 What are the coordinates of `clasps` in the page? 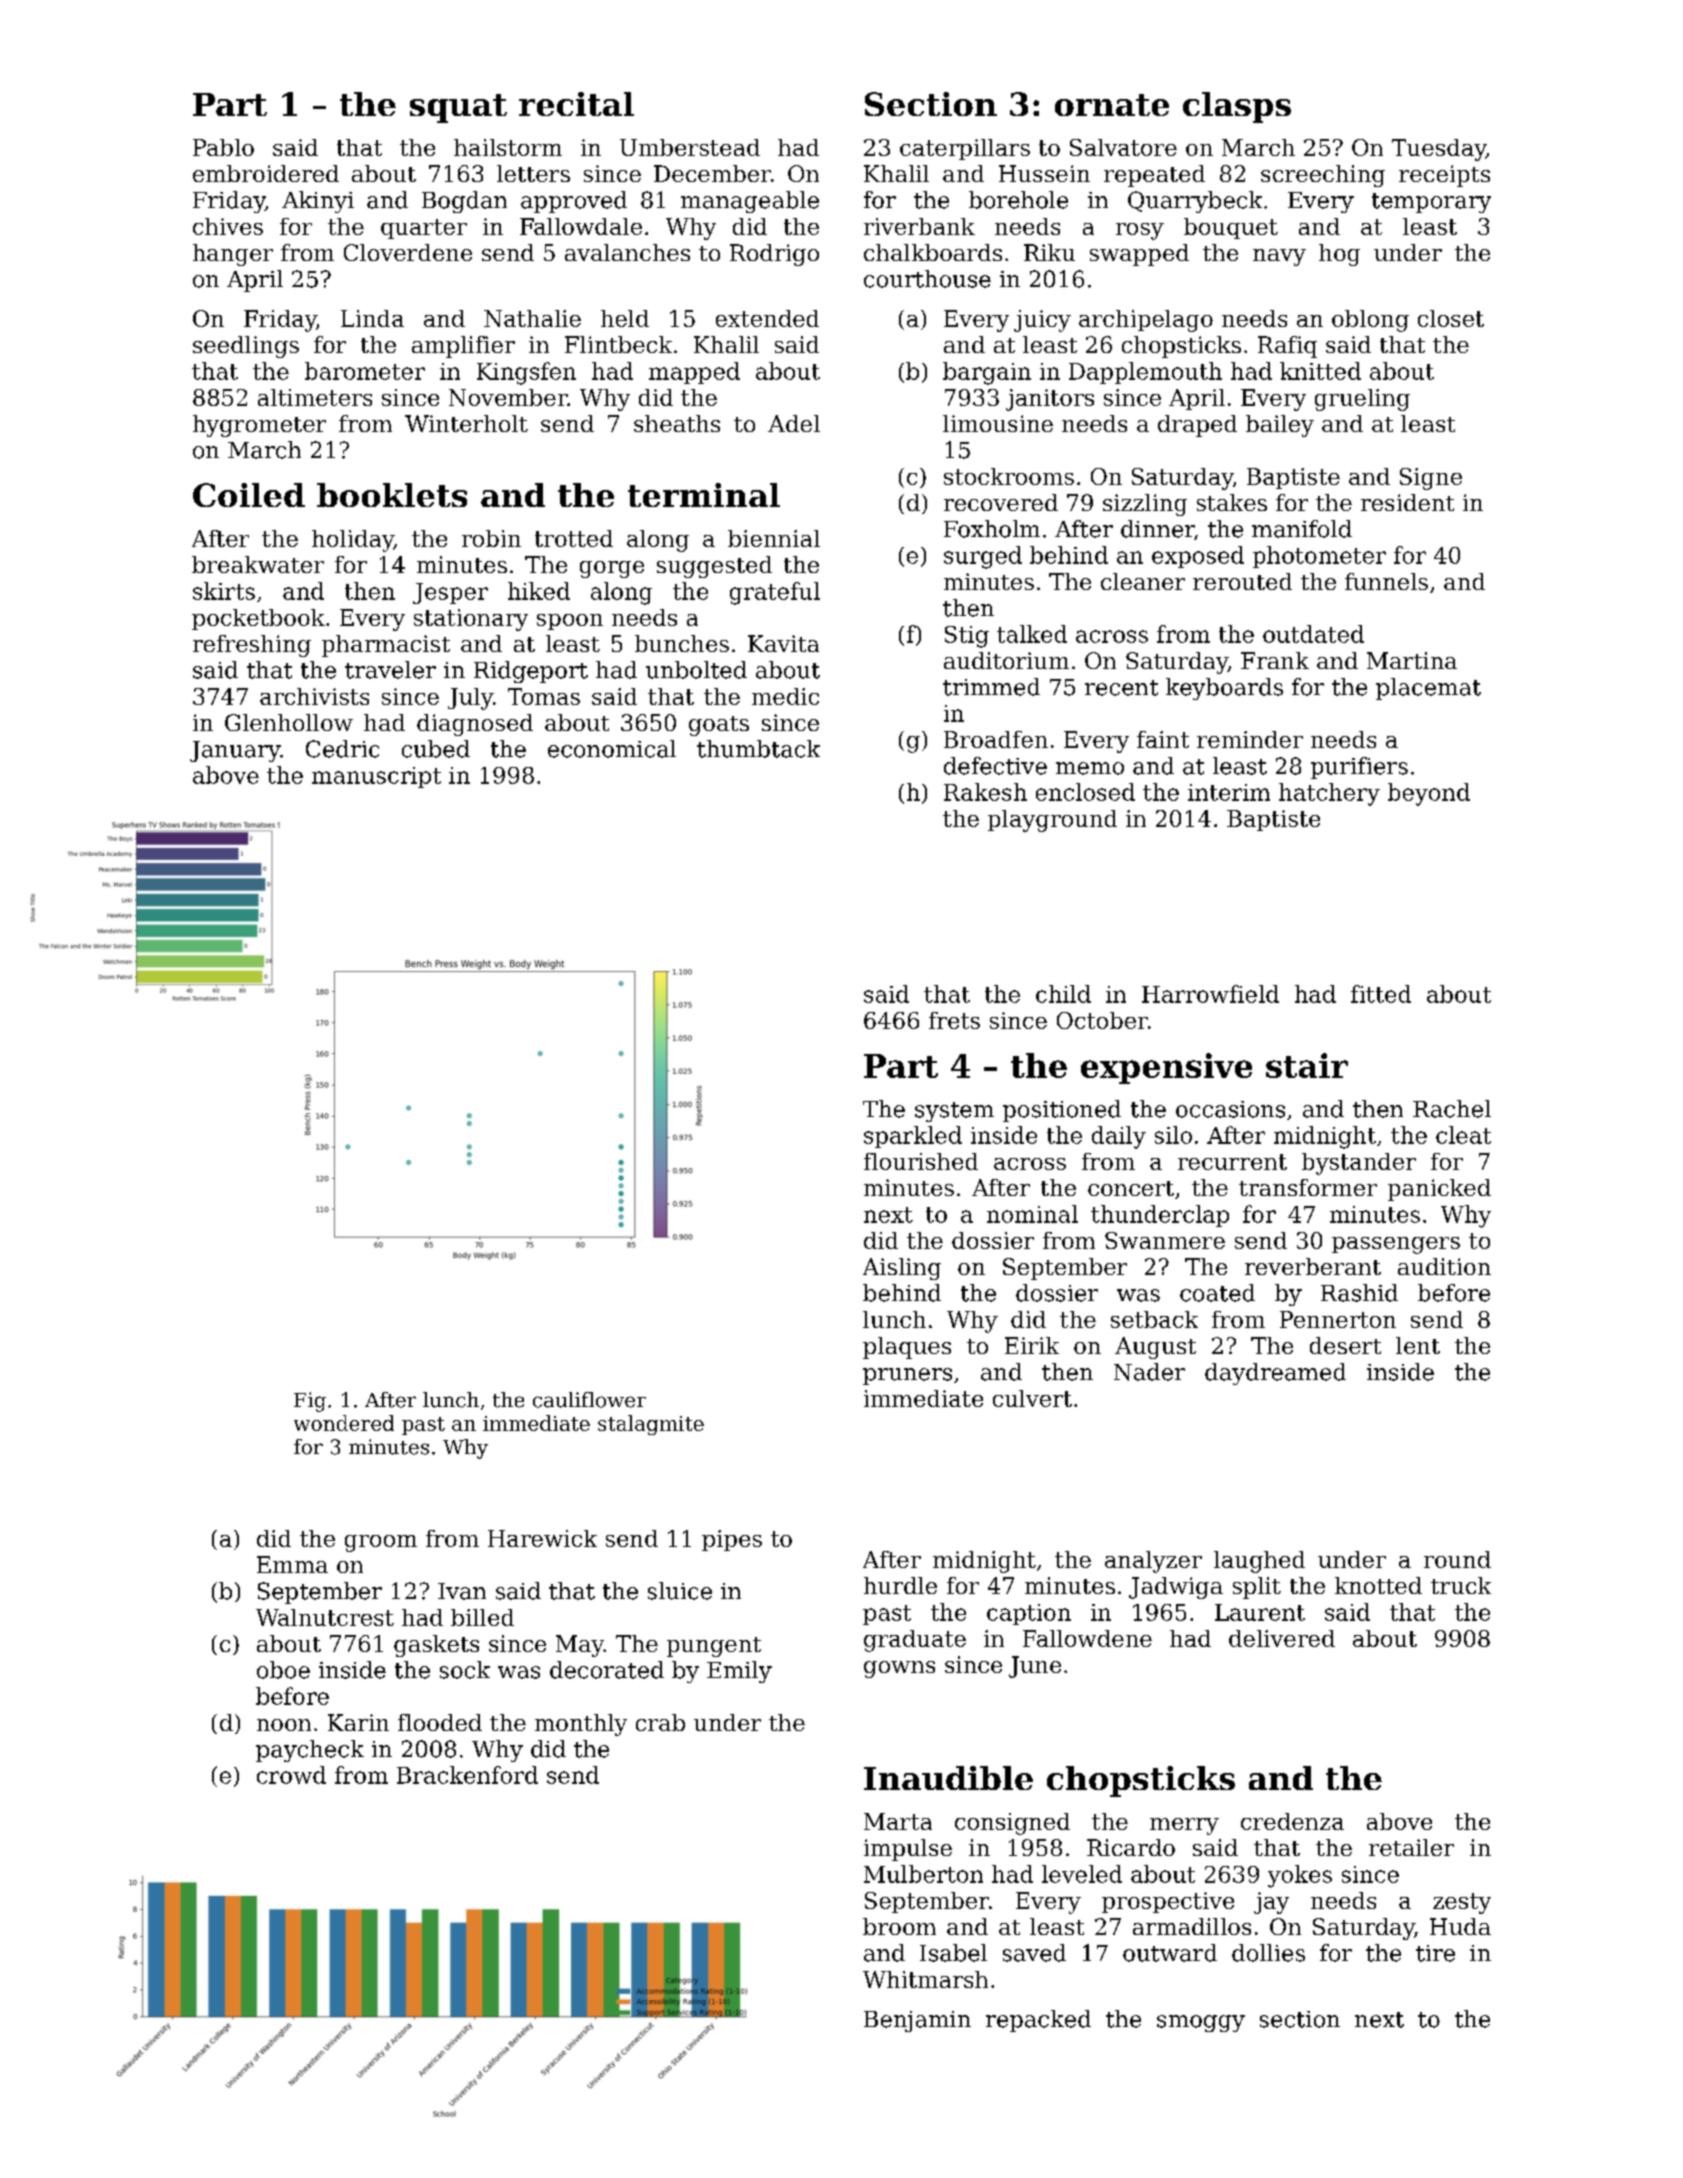 It's located at (1237, 107).
